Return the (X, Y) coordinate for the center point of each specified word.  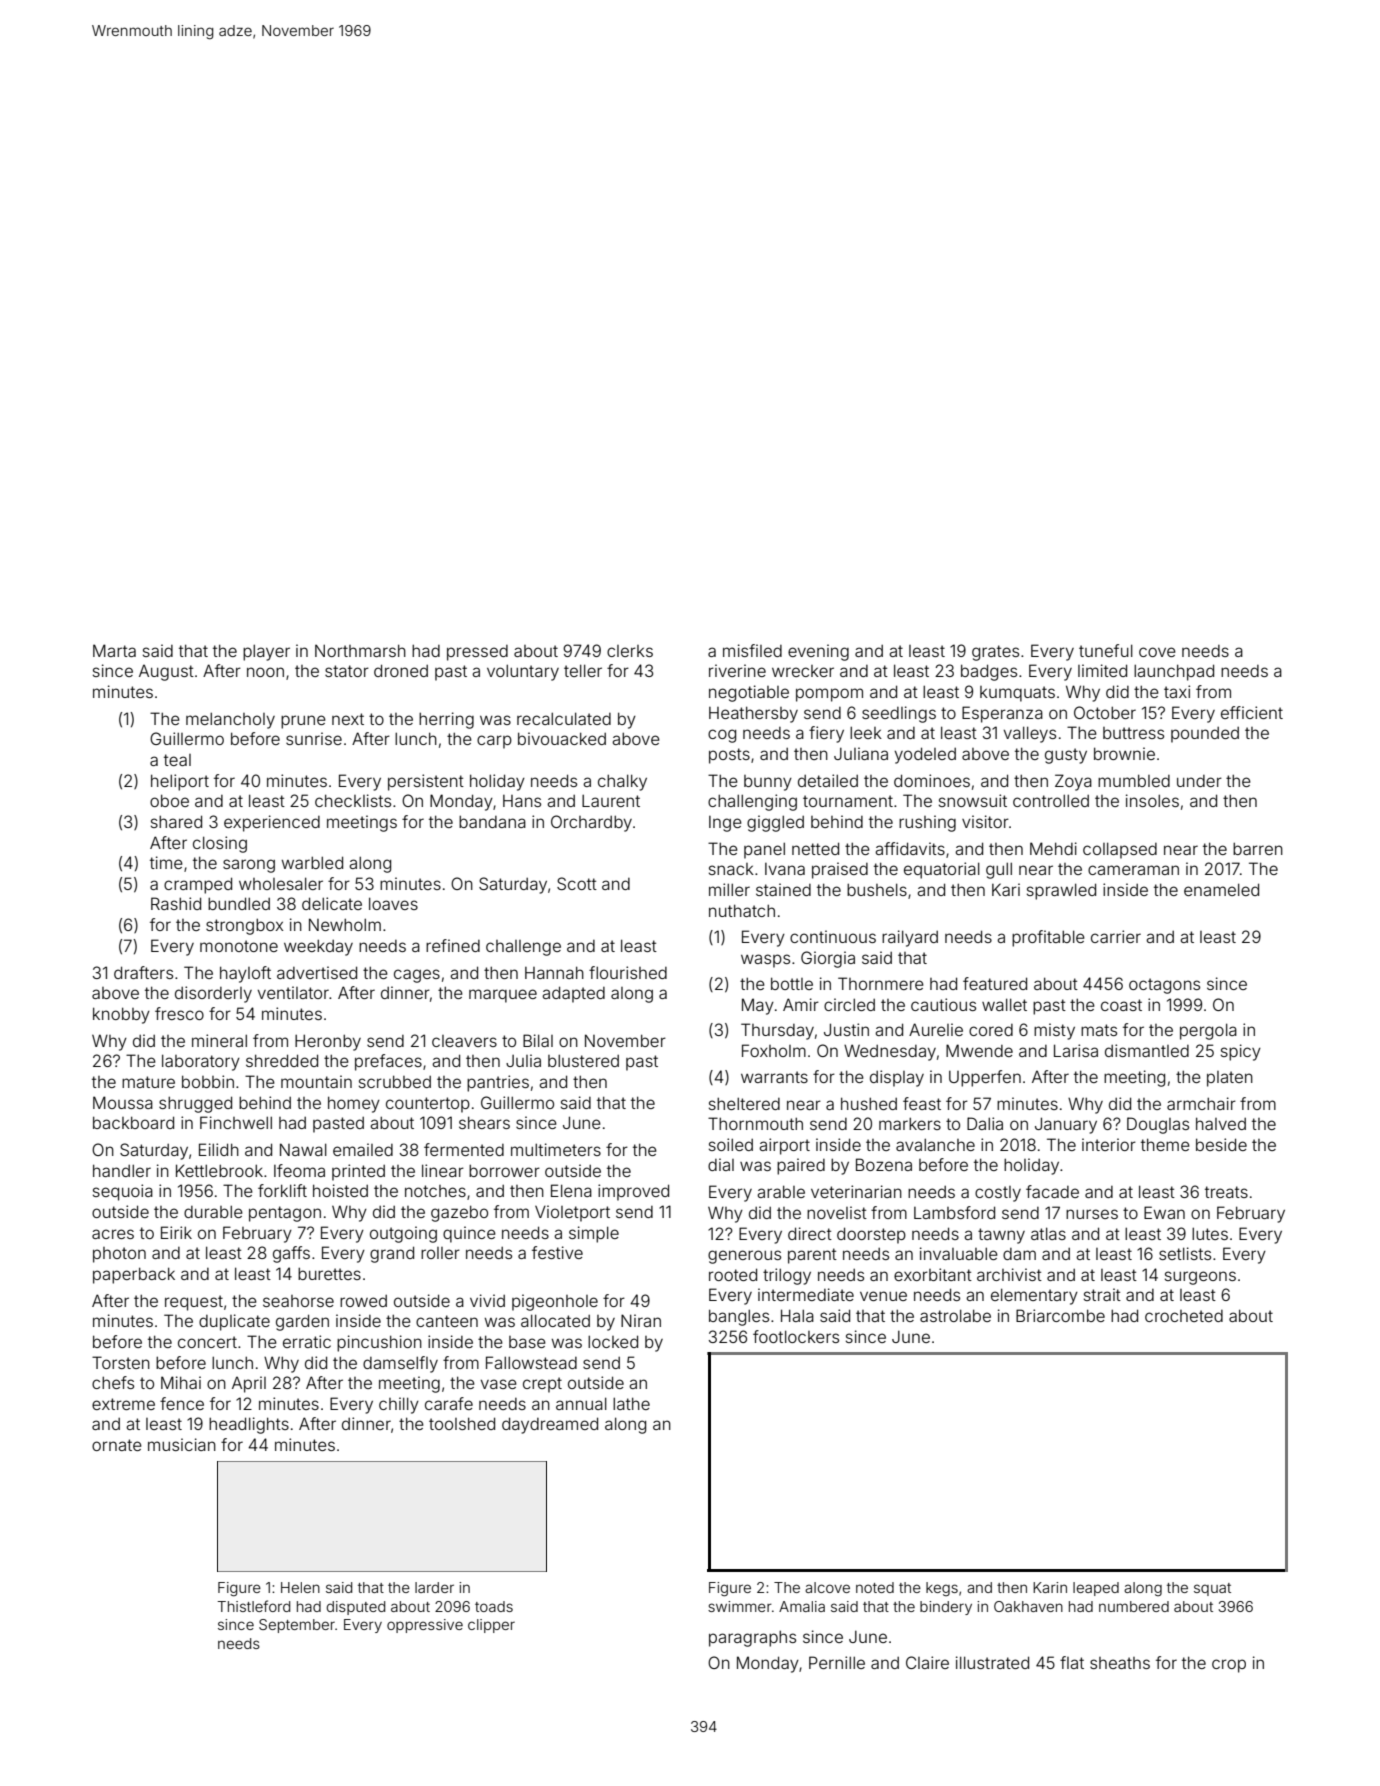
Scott (577, 883)
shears (484, 1122)
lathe (631, 1403)
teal (177, 760)
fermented (464, 1149)
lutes (1210, 1233)
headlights (249, 1425)
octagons (1164, 986)
